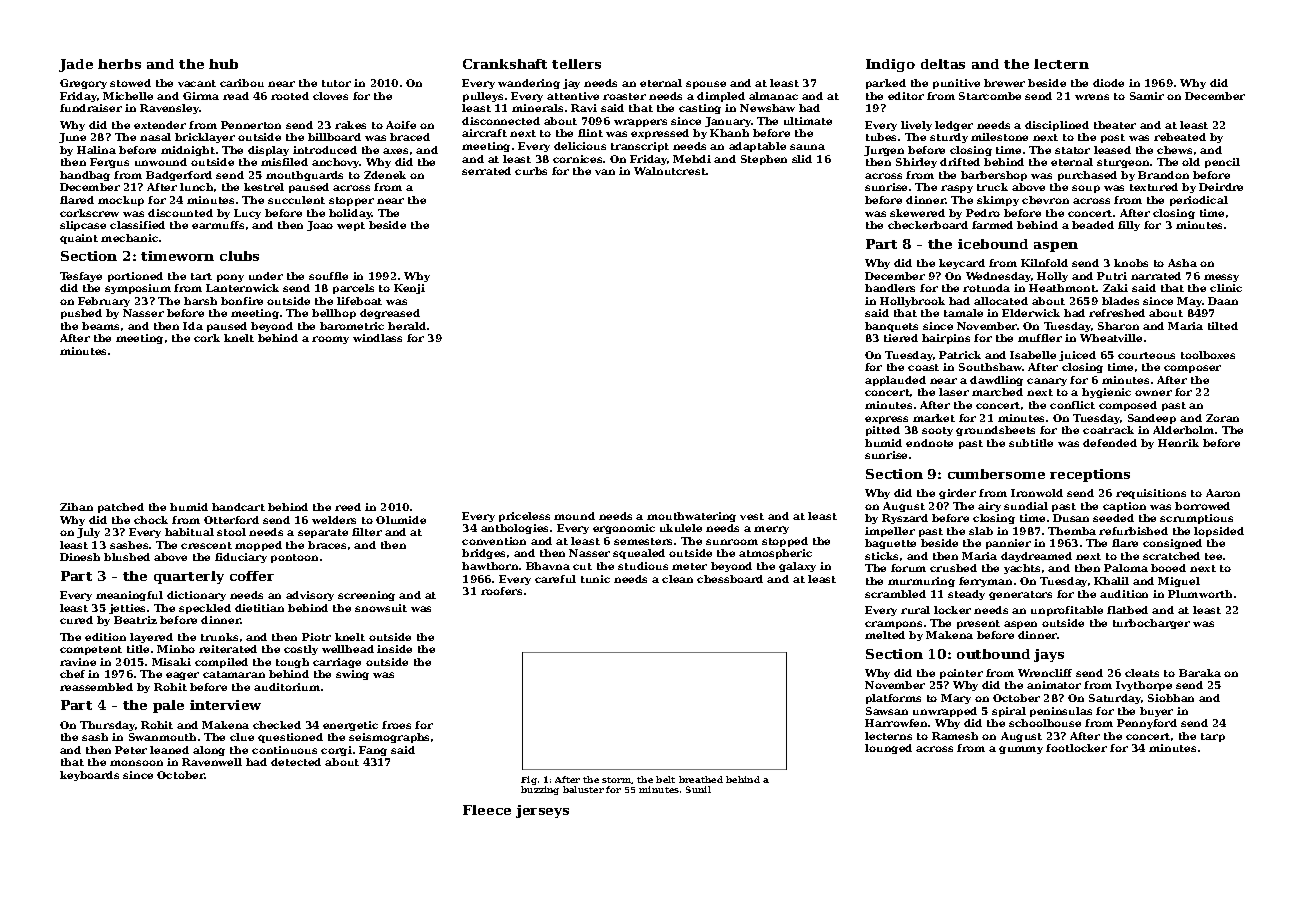 The height and width of the document is (924, 1308). What do you see at coordinates (487, 810) in the document?
I see `Fleece` at bounding box center [487, 810].
